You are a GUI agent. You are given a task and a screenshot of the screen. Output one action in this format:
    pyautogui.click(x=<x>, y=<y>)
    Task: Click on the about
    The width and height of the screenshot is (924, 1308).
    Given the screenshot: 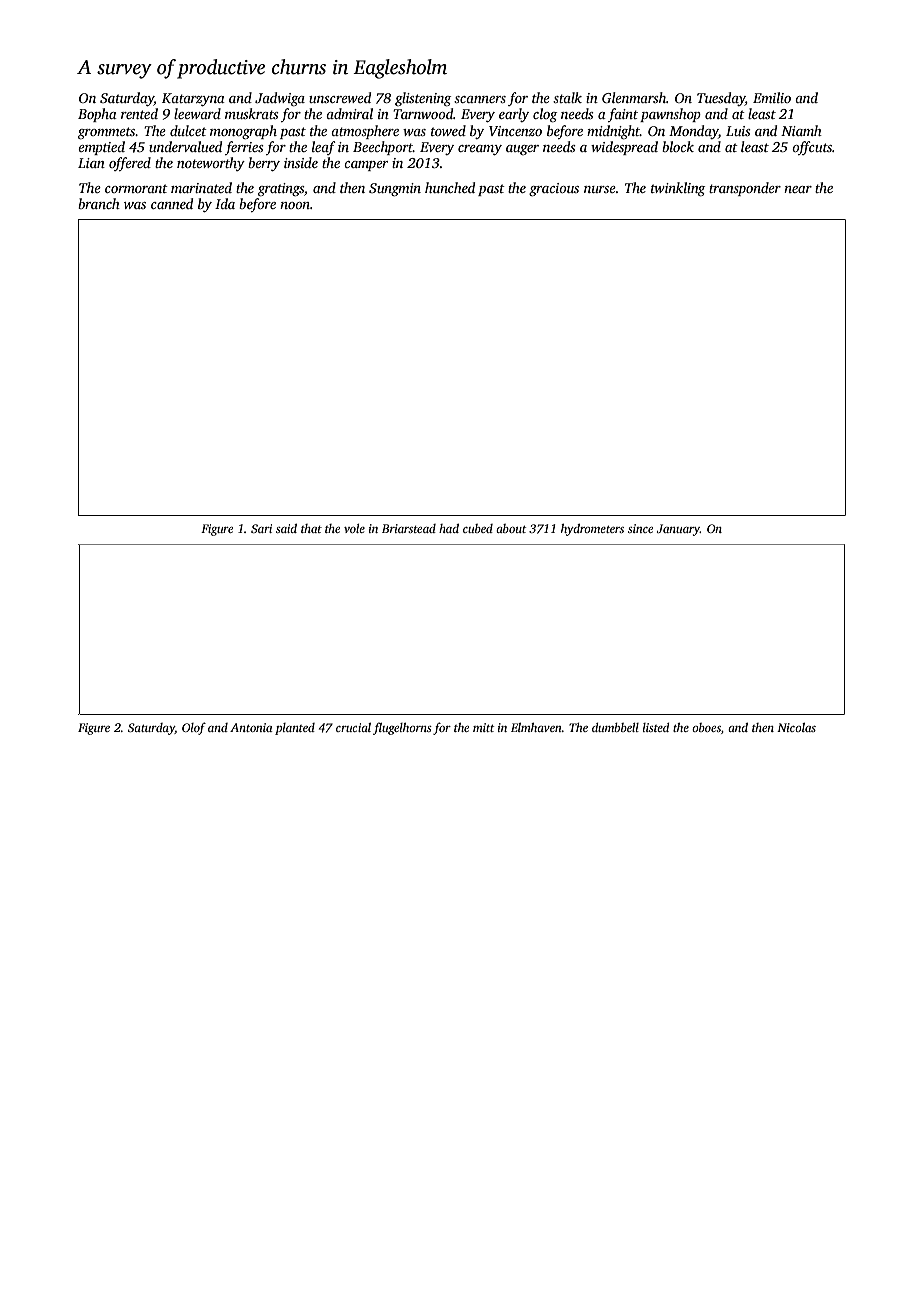 What is the action you would take?
    pyautogui.click(x=511, y=528)
